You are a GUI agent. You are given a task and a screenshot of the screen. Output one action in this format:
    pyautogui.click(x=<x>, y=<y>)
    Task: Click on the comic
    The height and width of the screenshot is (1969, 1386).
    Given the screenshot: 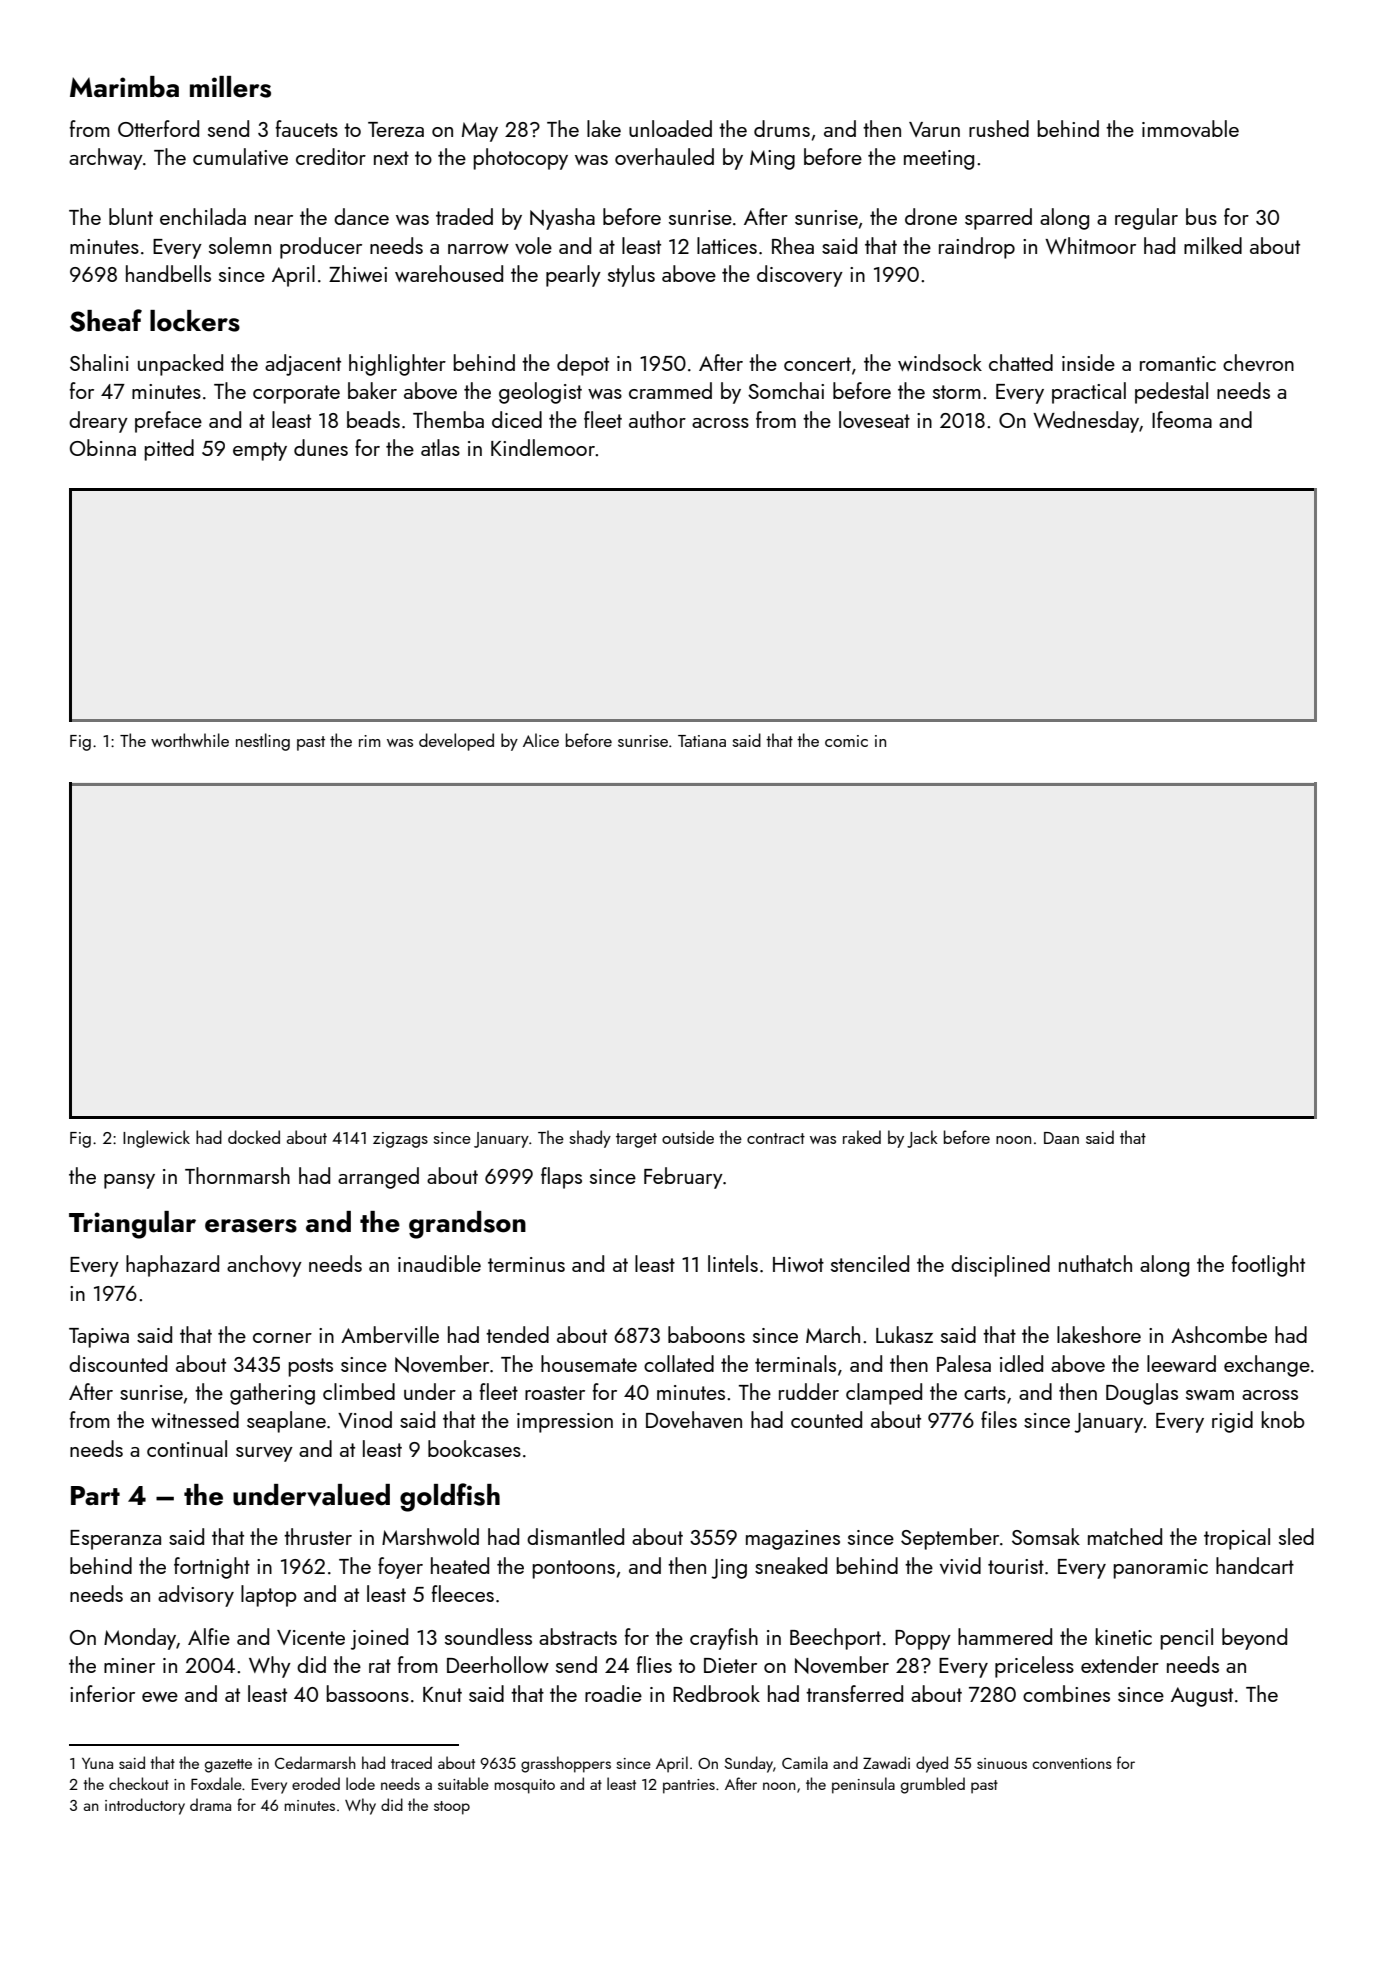 What is the action you would take?
    pyautogui.click(x=846, y=741)
